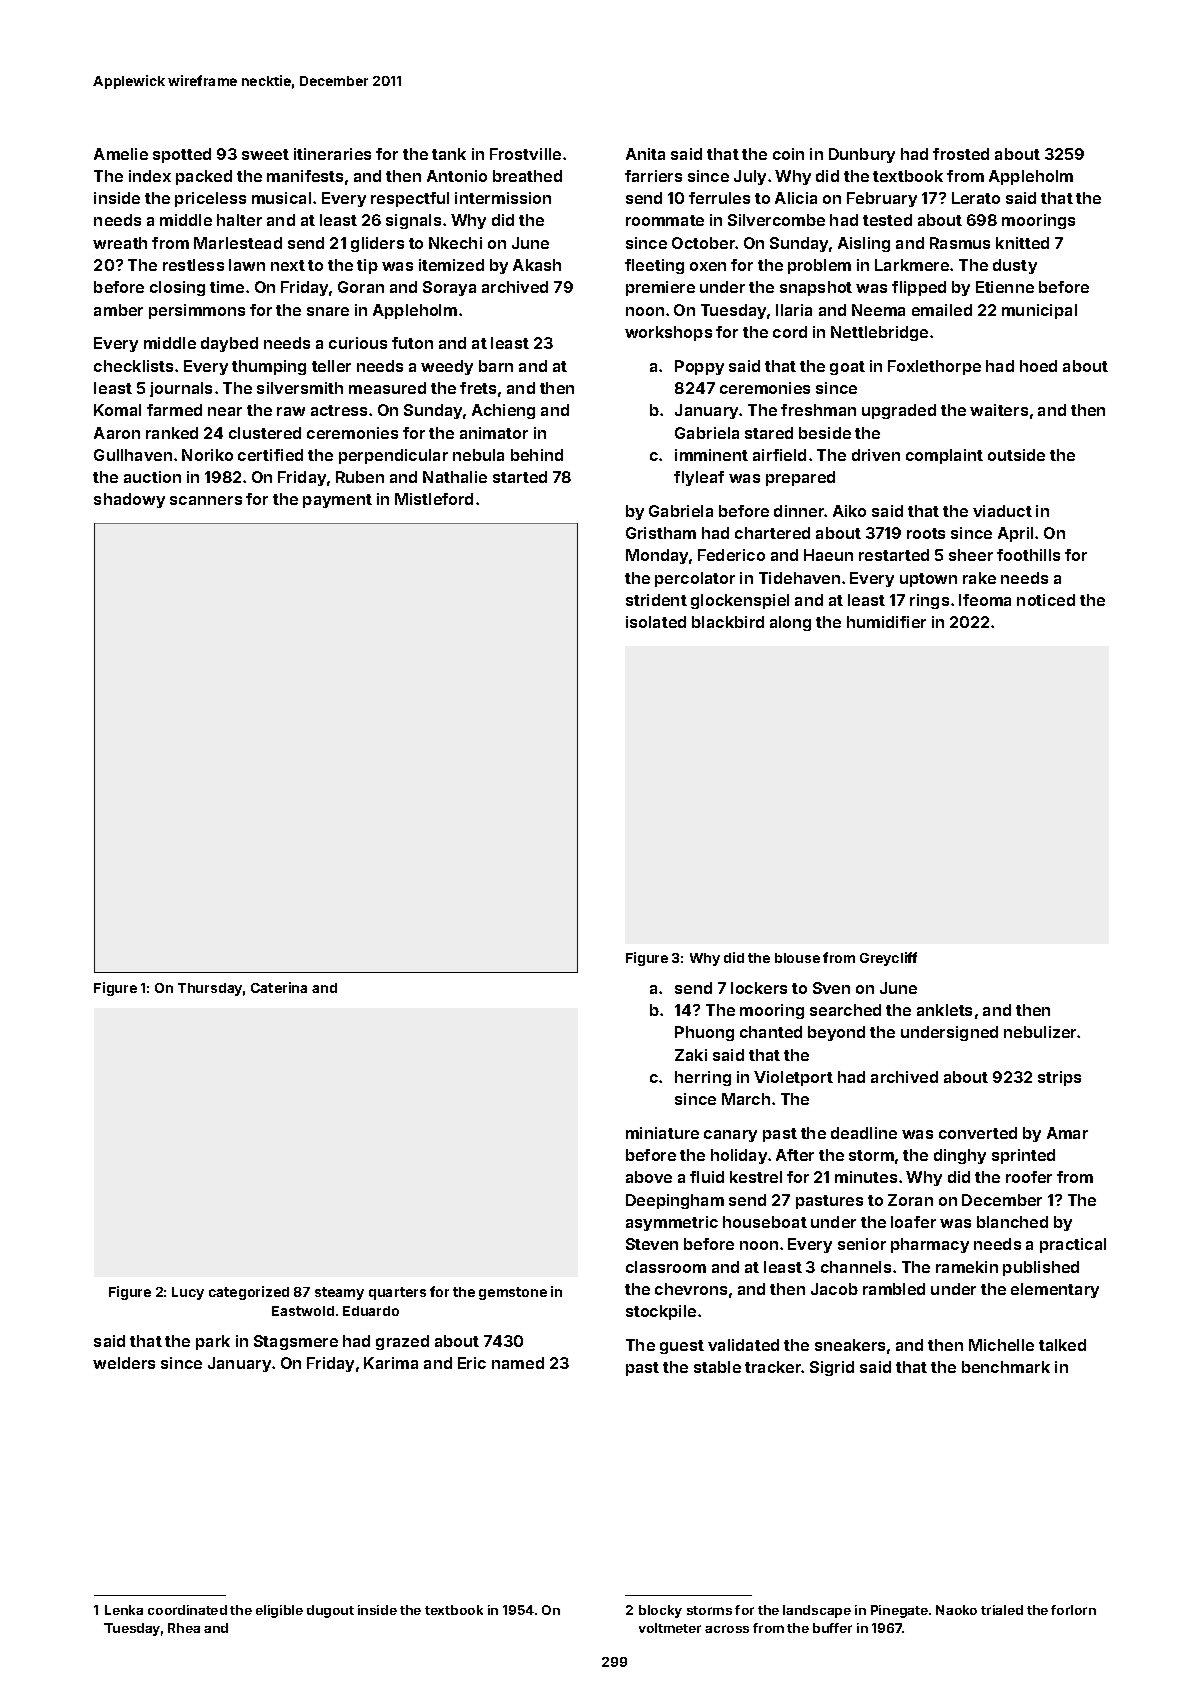 The width and height of the page is (1203, 1702). What do you see at coordinates (670, 1628) in the page?
I see `voltmeter` at bounding box center [670, 1628].
